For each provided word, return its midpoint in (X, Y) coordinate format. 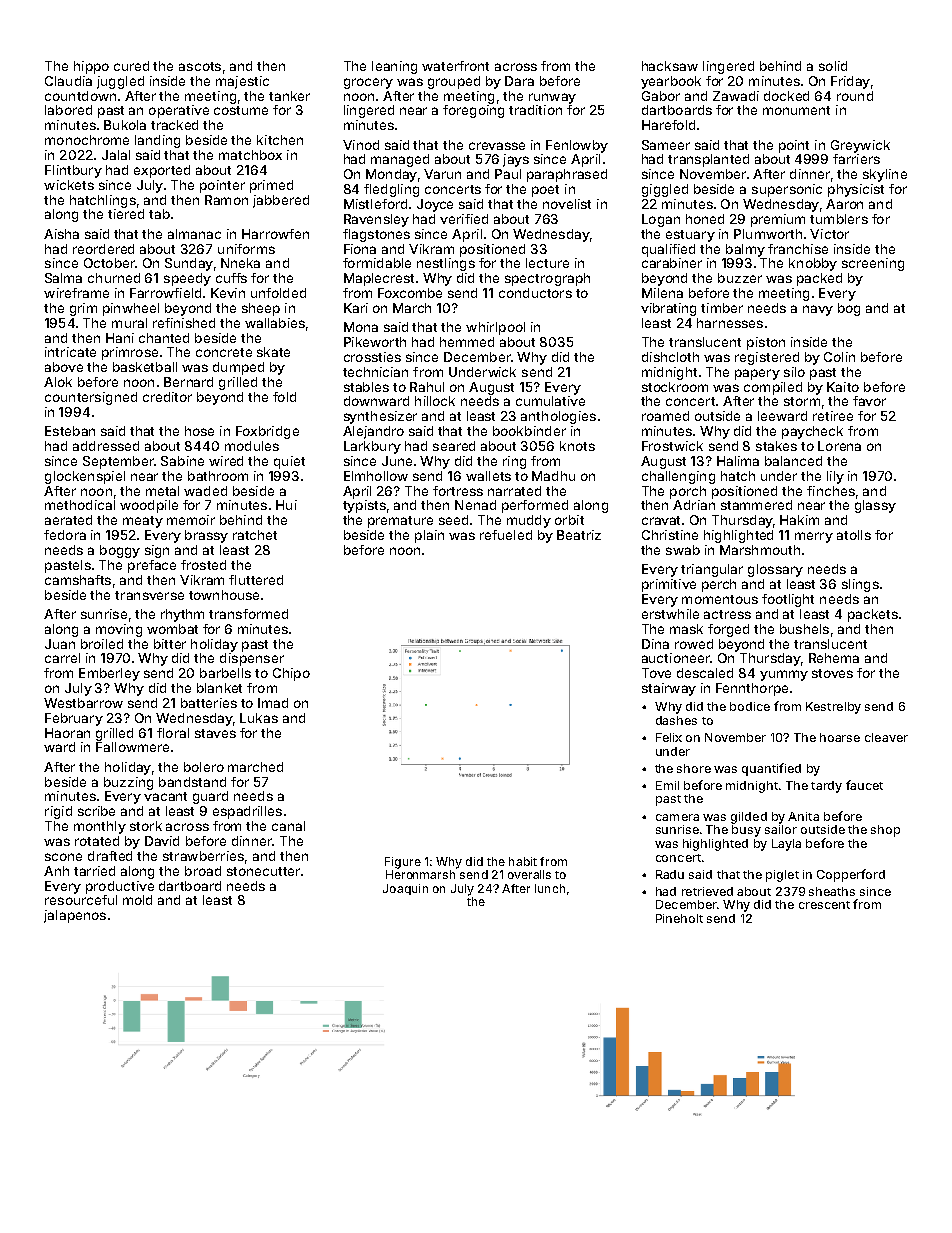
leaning (394, 67)
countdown (80, 96)
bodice (750, 706)
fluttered (256, 580)
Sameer (666, 145)
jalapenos (75, 916)
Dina (655, 644)
